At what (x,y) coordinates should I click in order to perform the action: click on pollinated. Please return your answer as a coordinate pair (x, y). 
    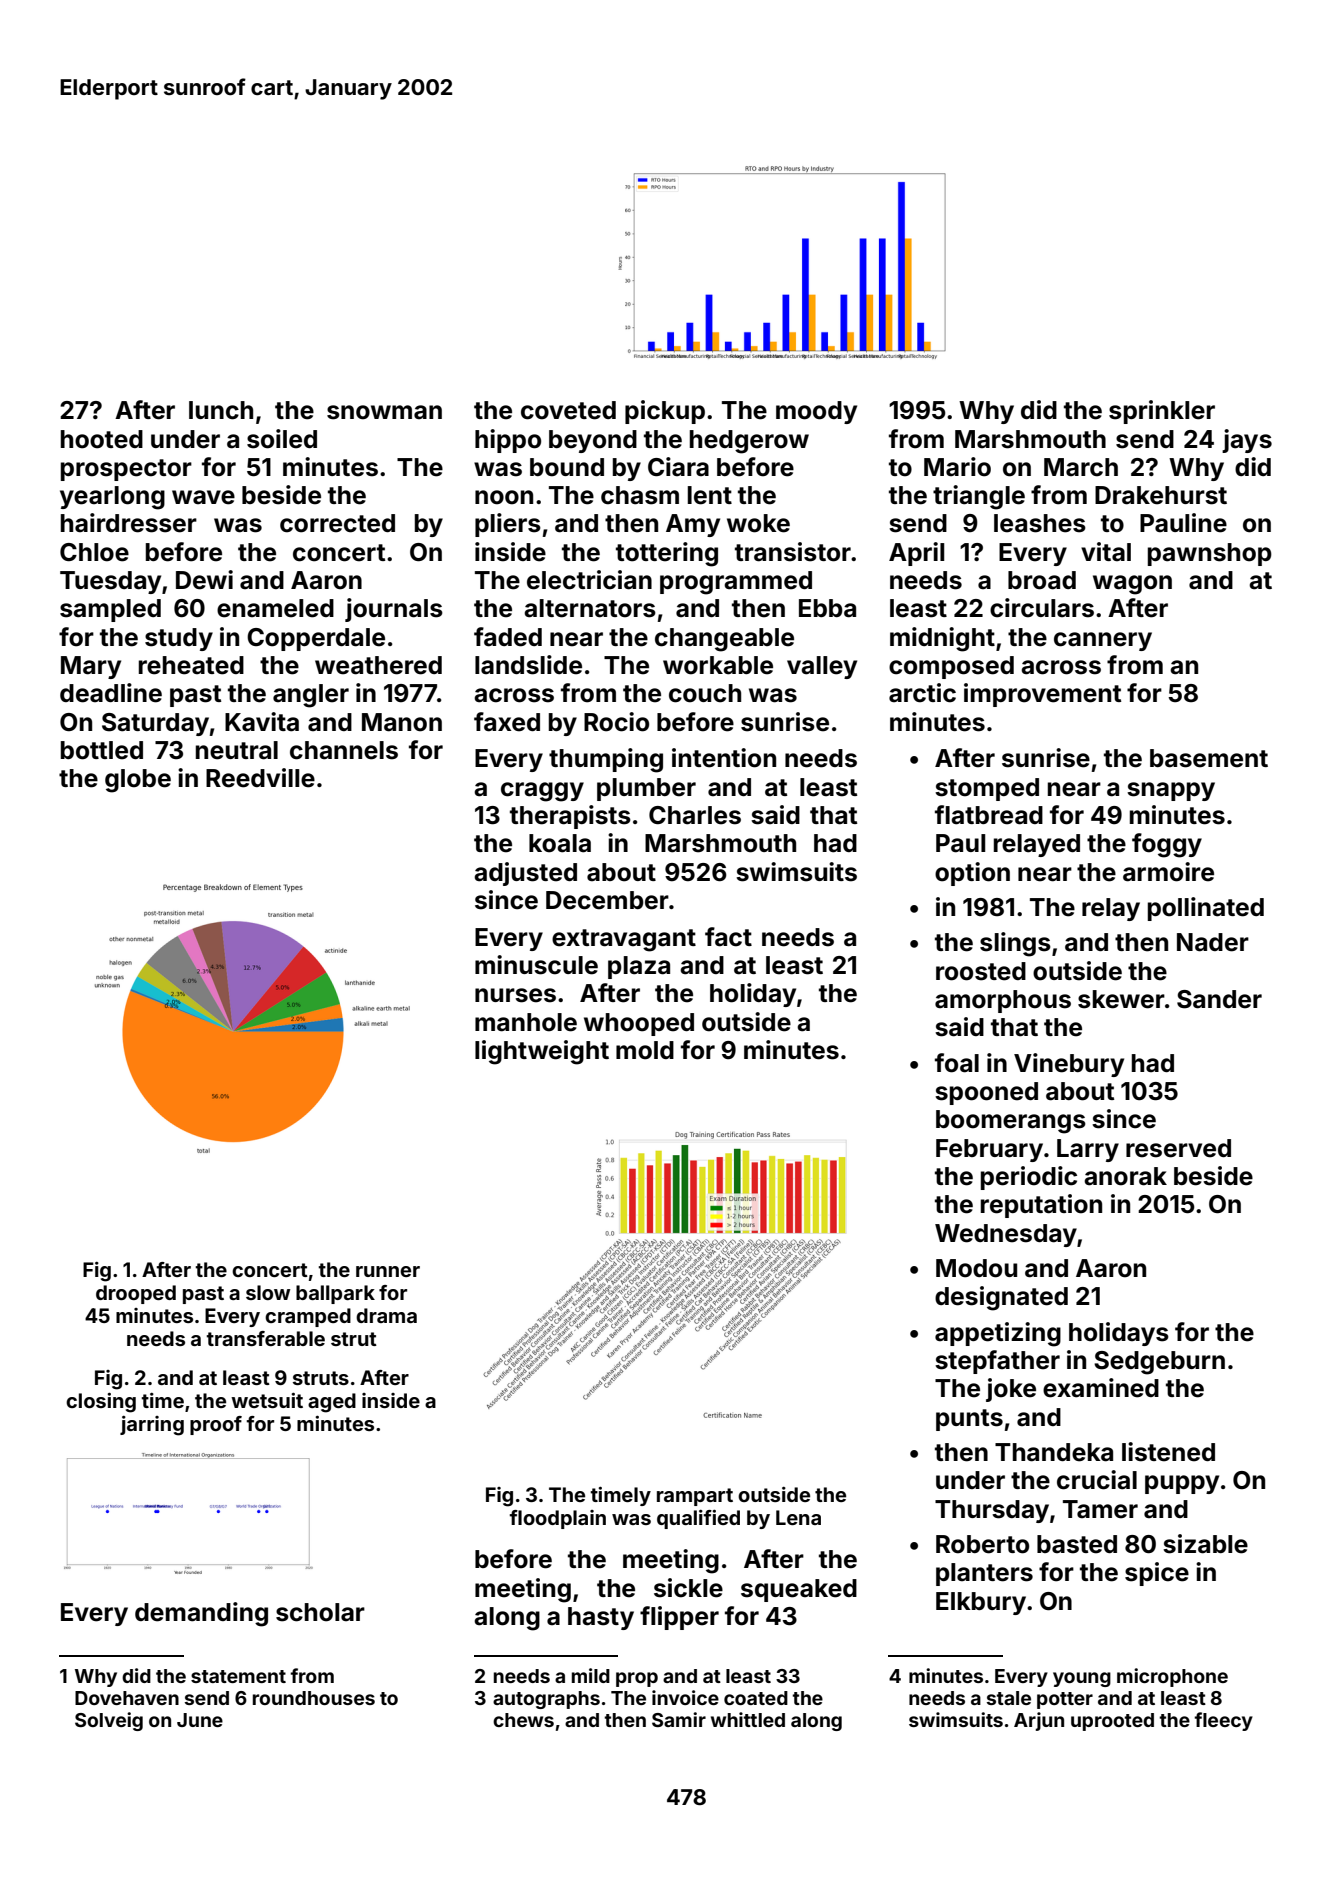
    Looking at the image, I should click on (1206, 909).
